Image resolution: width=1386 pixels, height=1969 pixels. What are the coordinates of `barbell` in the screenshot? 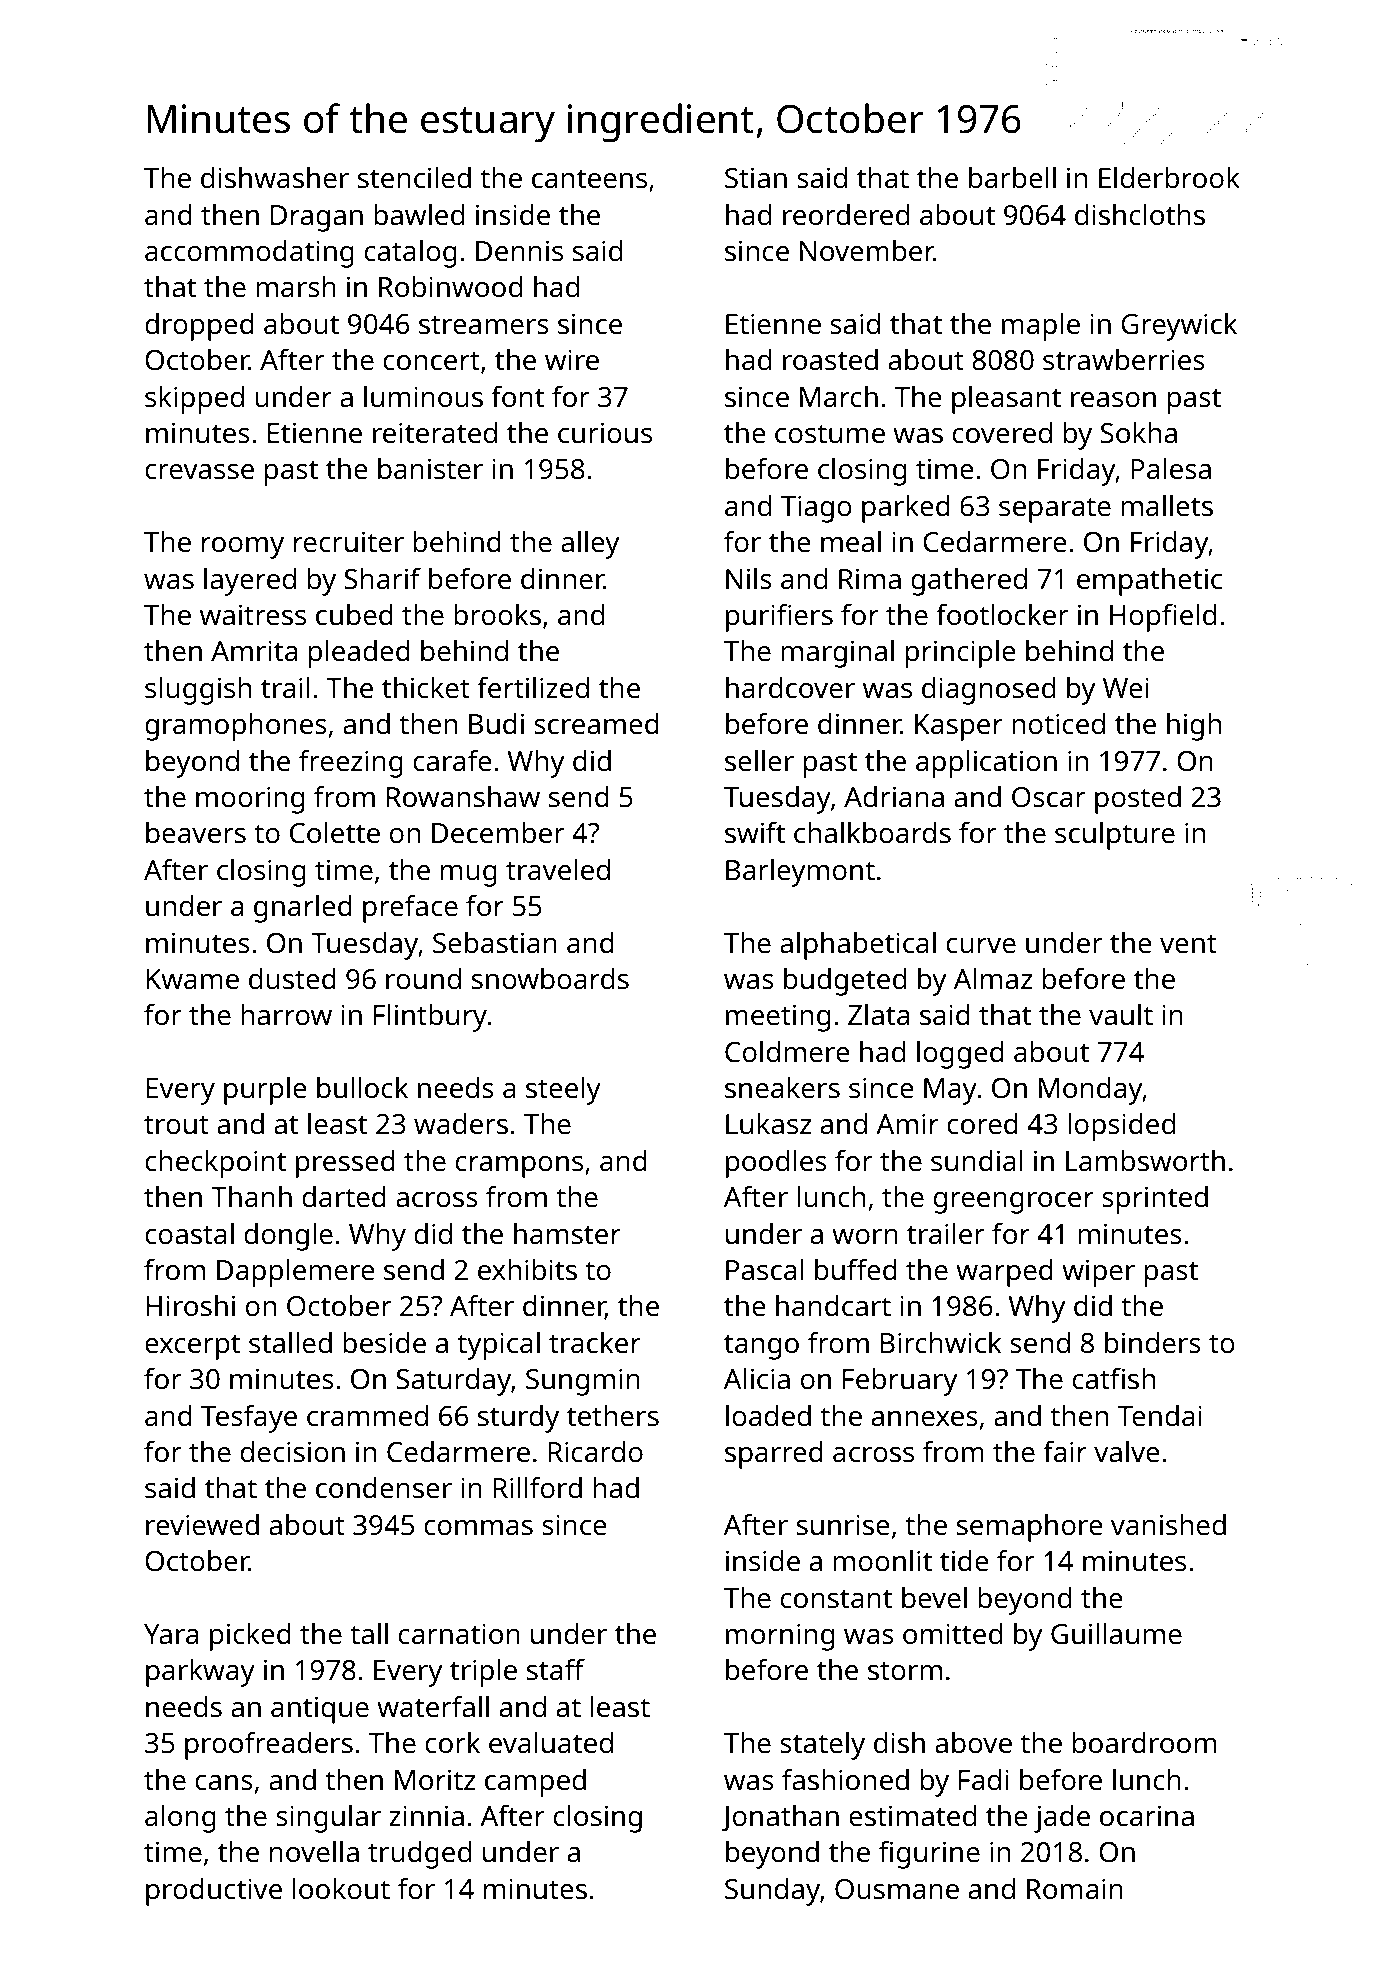 It's located at (1012, 178).
